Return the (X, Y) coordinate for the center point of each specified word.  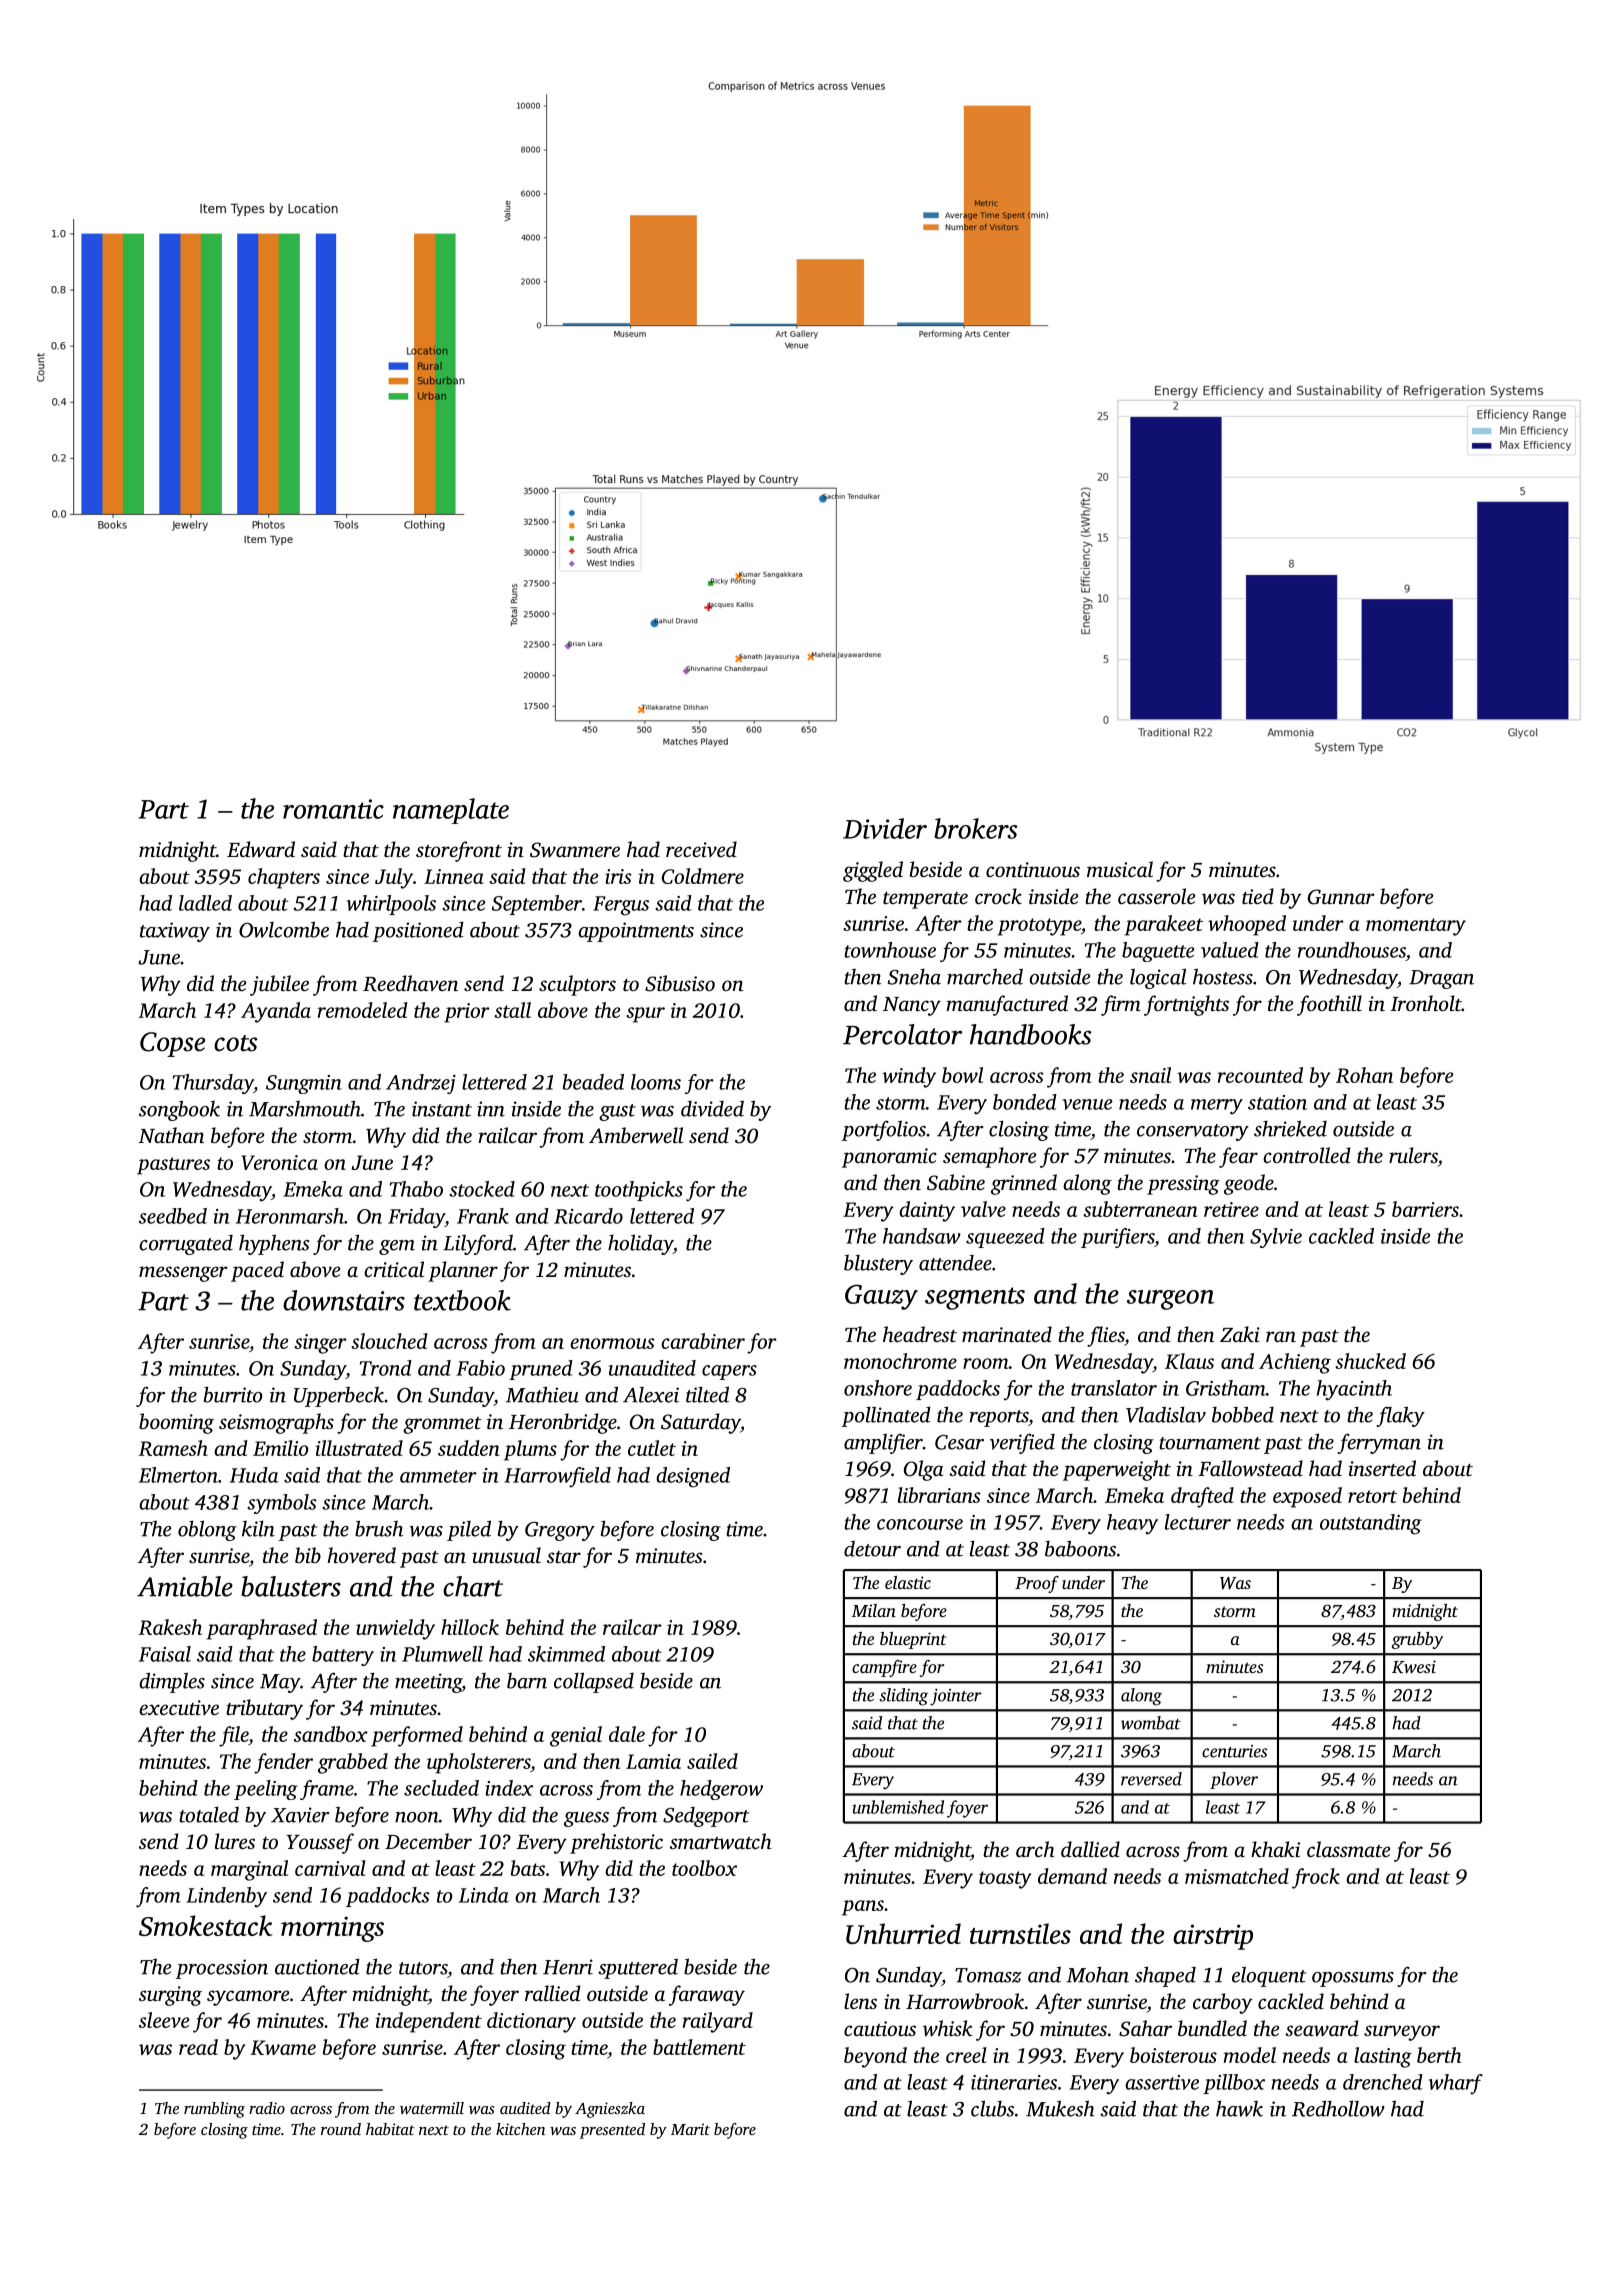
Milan (874, 1610)
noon (417, 1817)
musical (1120, 869)
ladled (205, 903)
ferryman (1379, 1443)
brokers (976, 828)
